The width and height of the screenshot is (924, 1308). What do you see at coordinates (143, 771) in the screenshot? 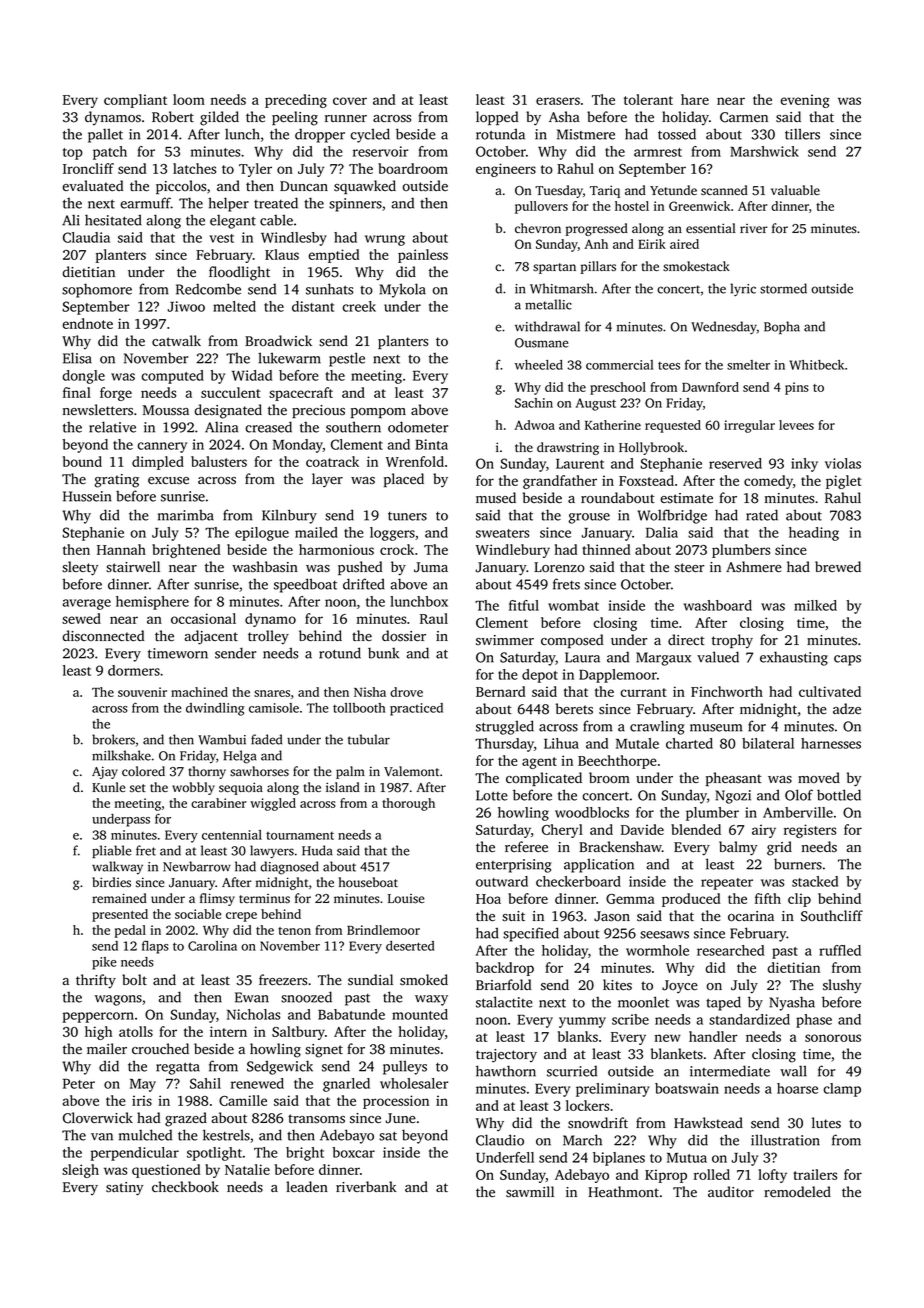
I see `colored` at bounding box center [143, 771].
